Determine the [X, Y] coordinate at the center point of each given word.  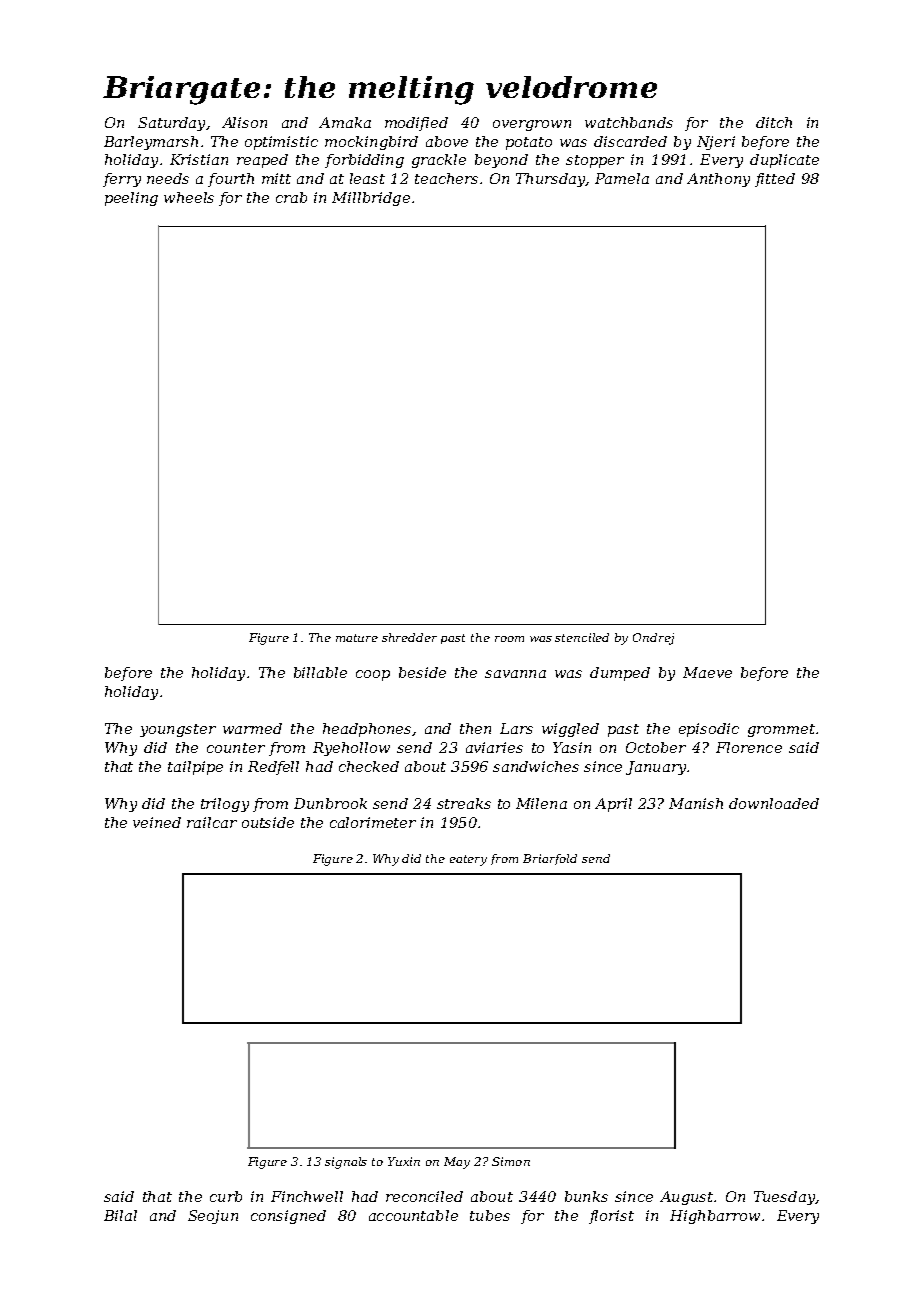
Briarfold [550, 859]
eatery [468, 860]
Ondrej [653, 639]
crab [291, 197]
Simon [511, 1161]
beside [422, 672]
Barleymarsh [151, 143]
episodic [709, 730]
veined [157, 822]
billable [320, 672]
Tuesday [784, 1198]
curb [226, 1196]
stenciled [582, 637]
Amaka [345, 122]
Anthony [718, 180]
